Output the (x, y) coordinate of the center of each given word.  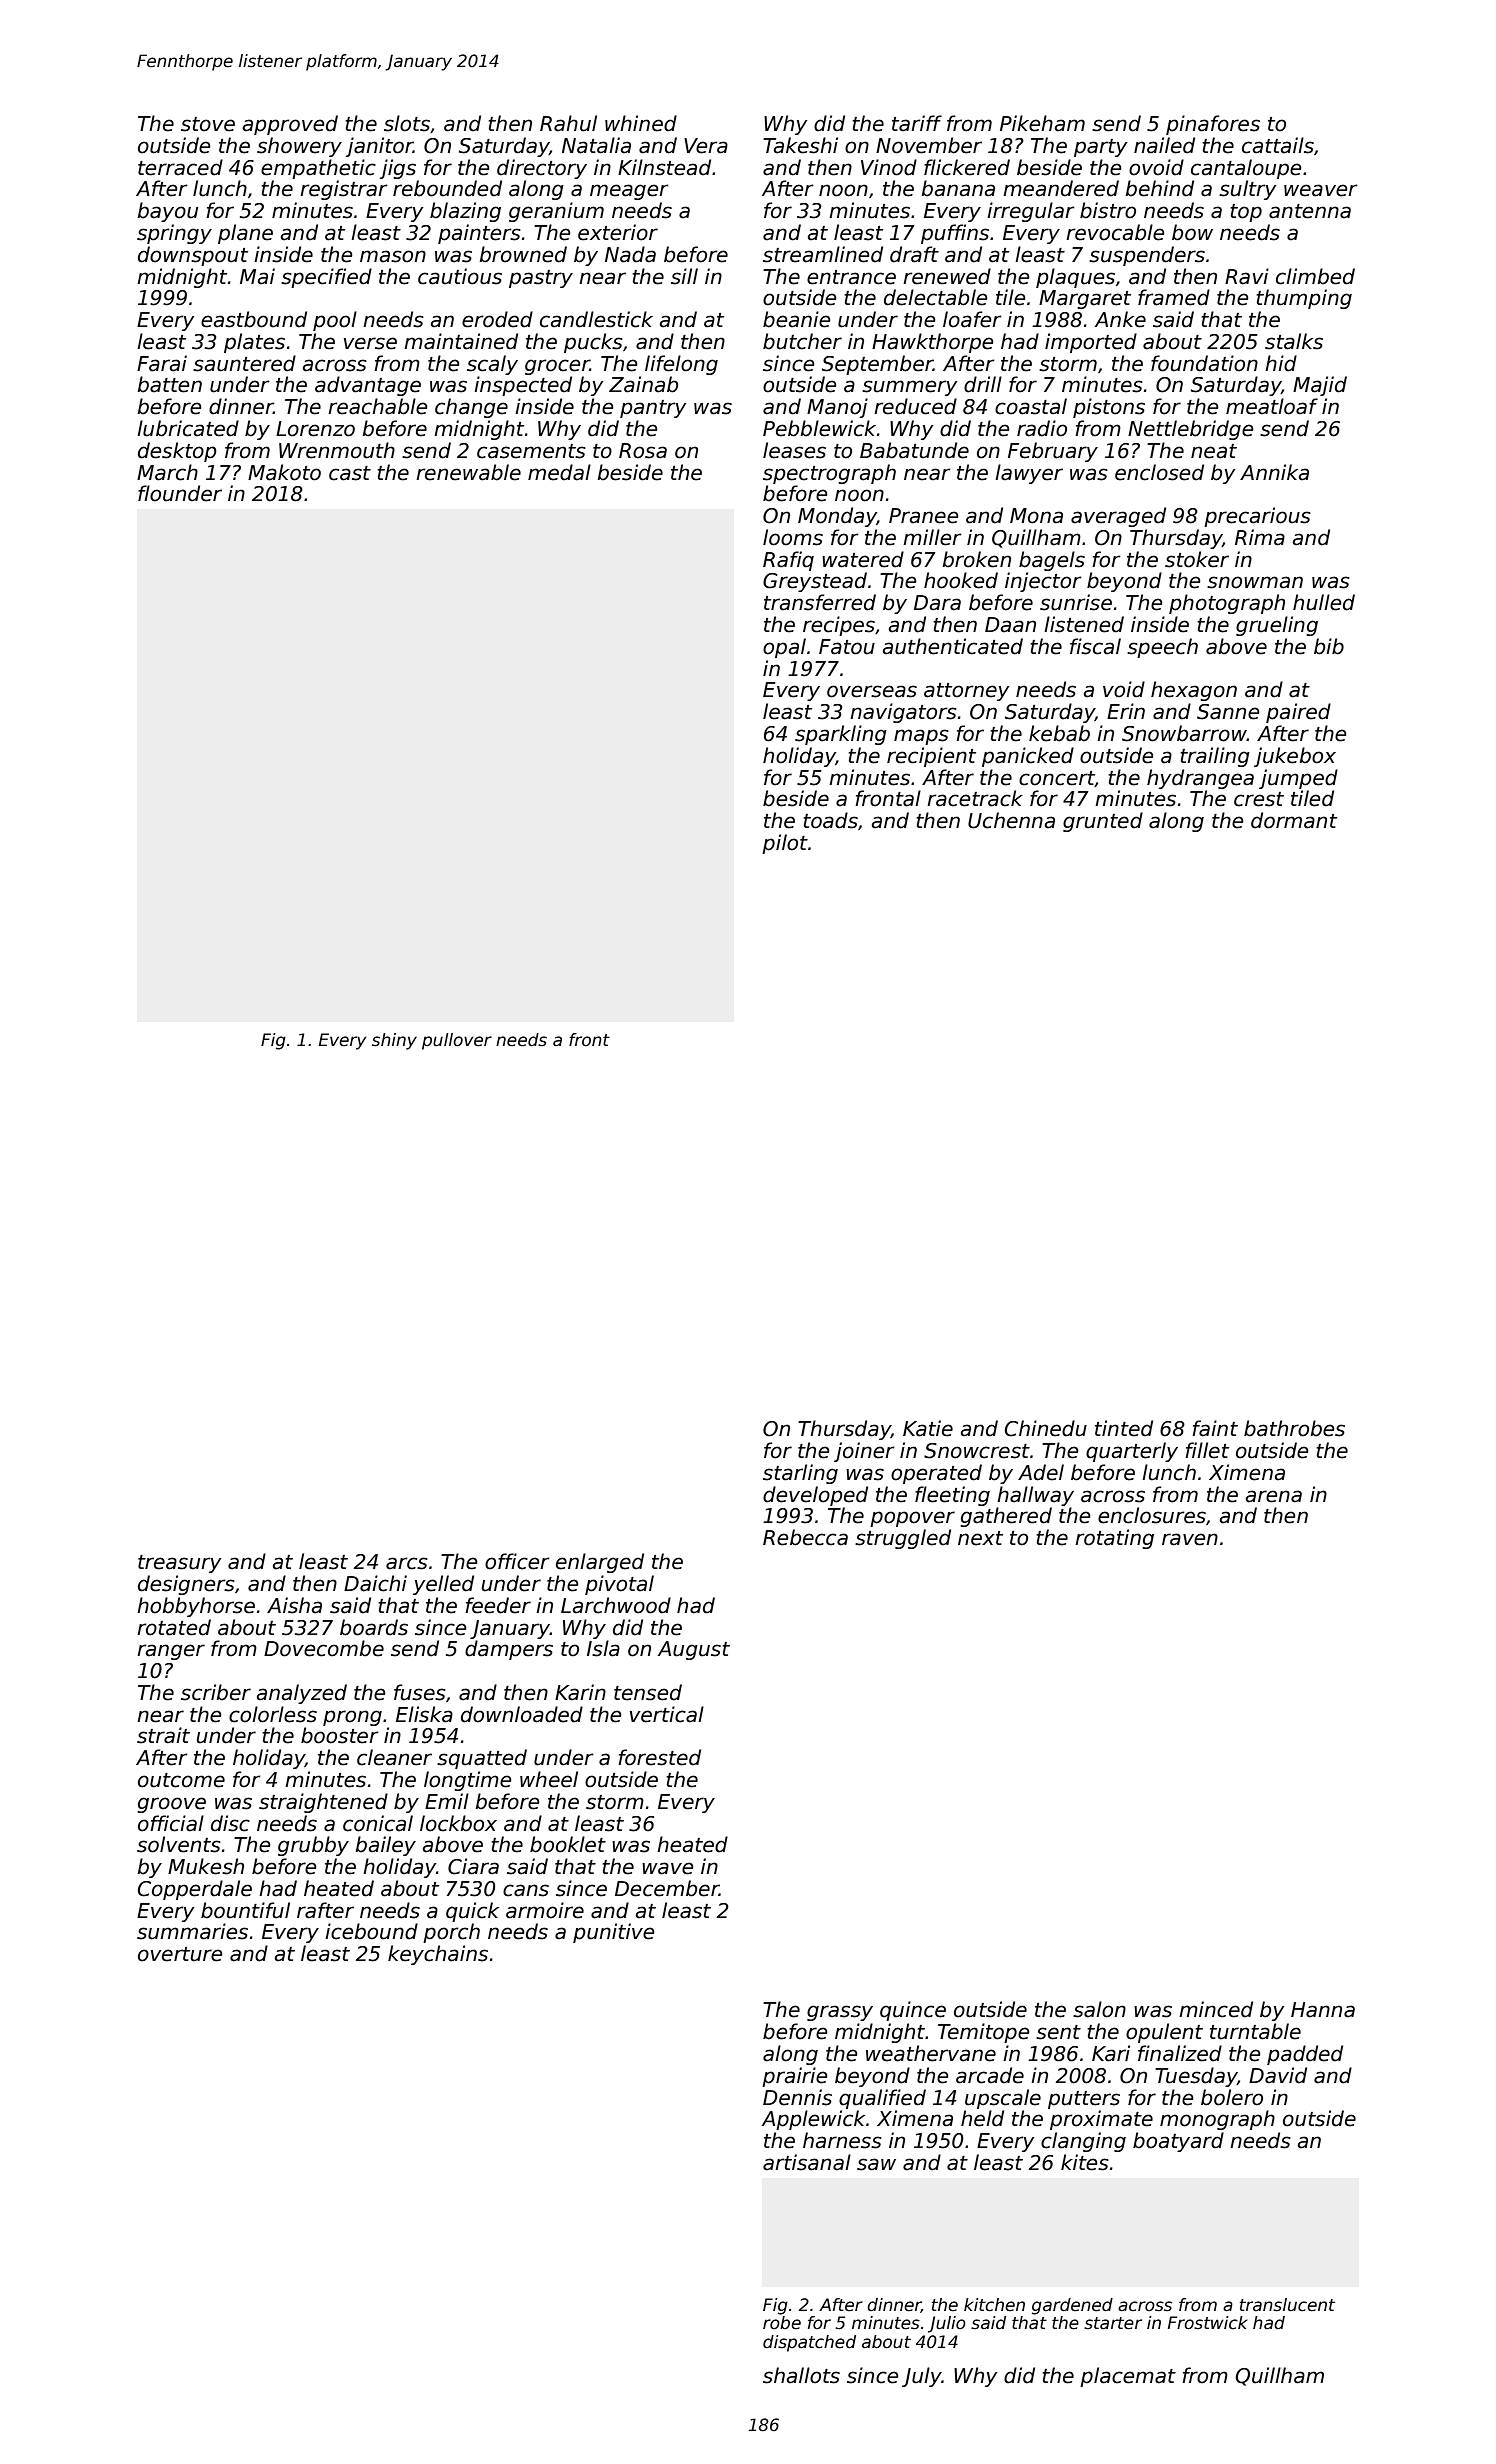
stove (208, 124)
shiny (394, 1041)
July (922, 2377)
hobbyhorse (196, 1607)
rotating (1114, 1539)
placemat (1128, 2377)
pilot (785, 844)
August (694, 1650)
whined (641, 123)
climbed (1315, 276)
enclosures (1152, 1515)
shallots (801, 2375)
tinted (1124, 1428)
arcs (407, 1563)
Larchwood (616, 1605)
